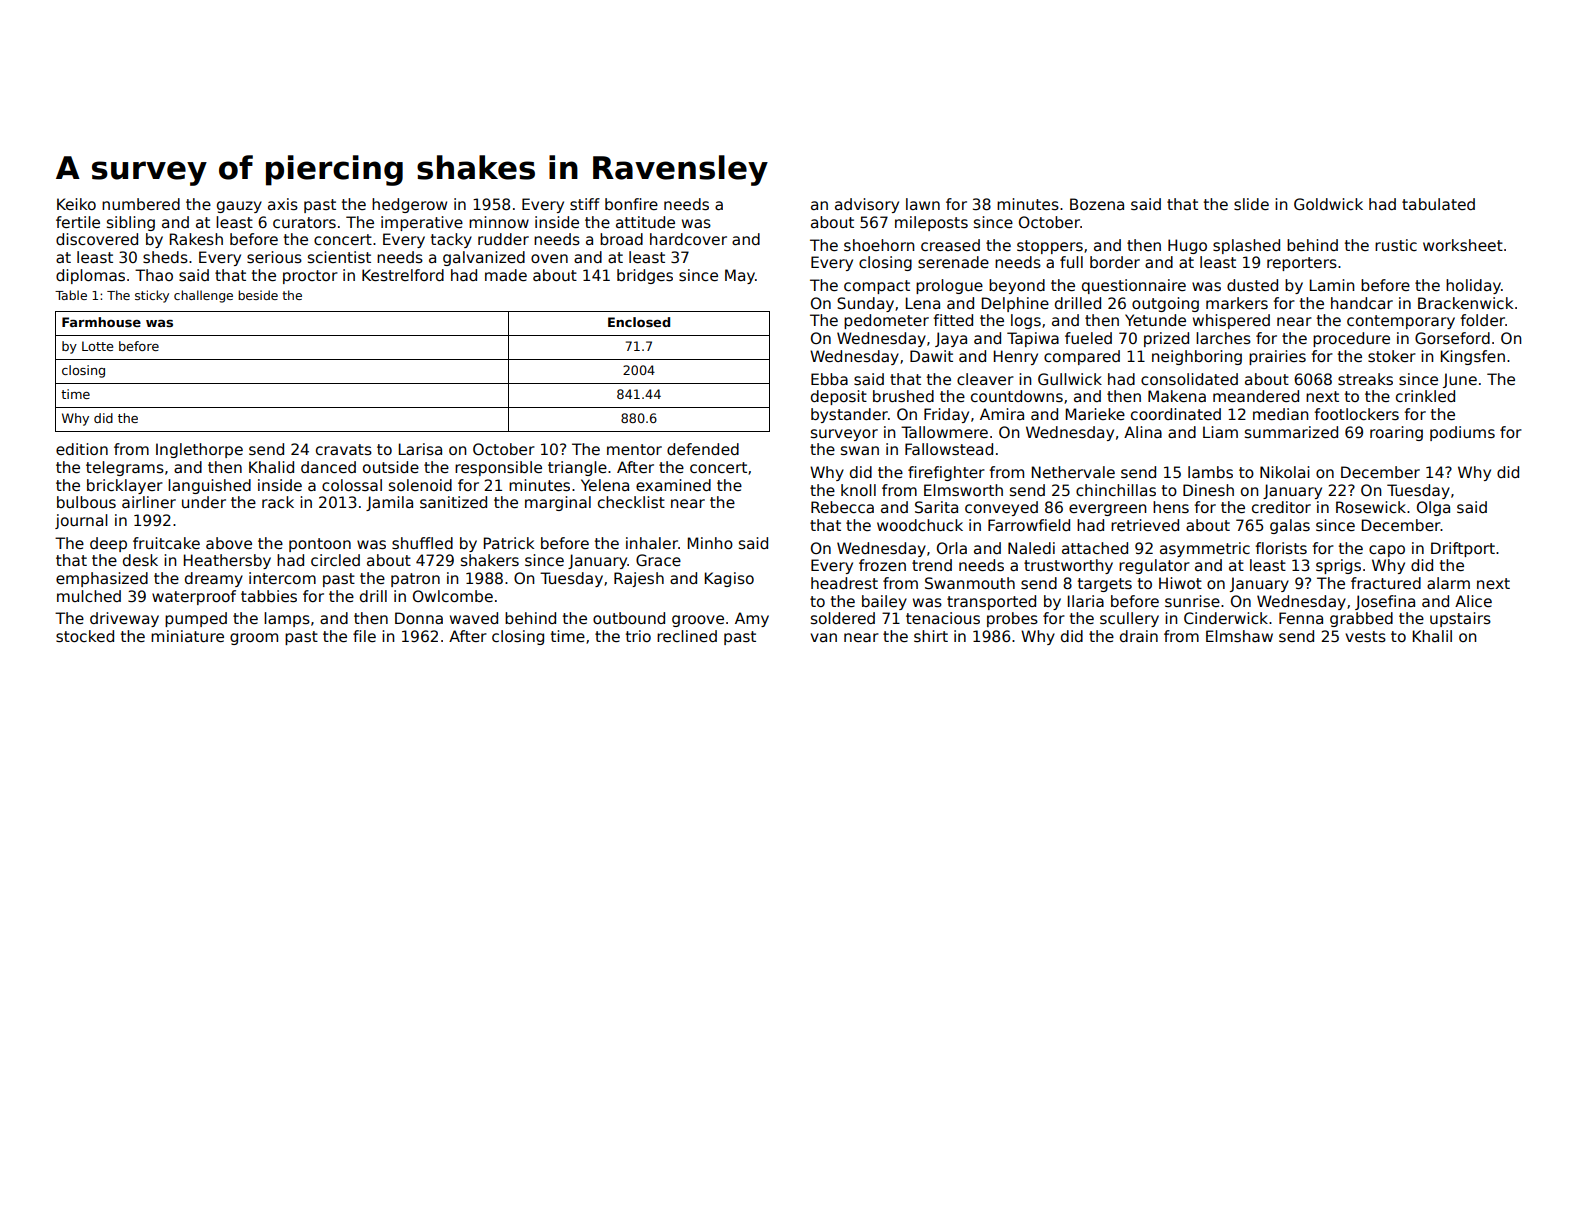 Image resolution: width=1580 pixels, height=1221 pixels. What do you see at coordinates (658, 560) in the image?
I see `Grace` at bounding box center [658, 560].
